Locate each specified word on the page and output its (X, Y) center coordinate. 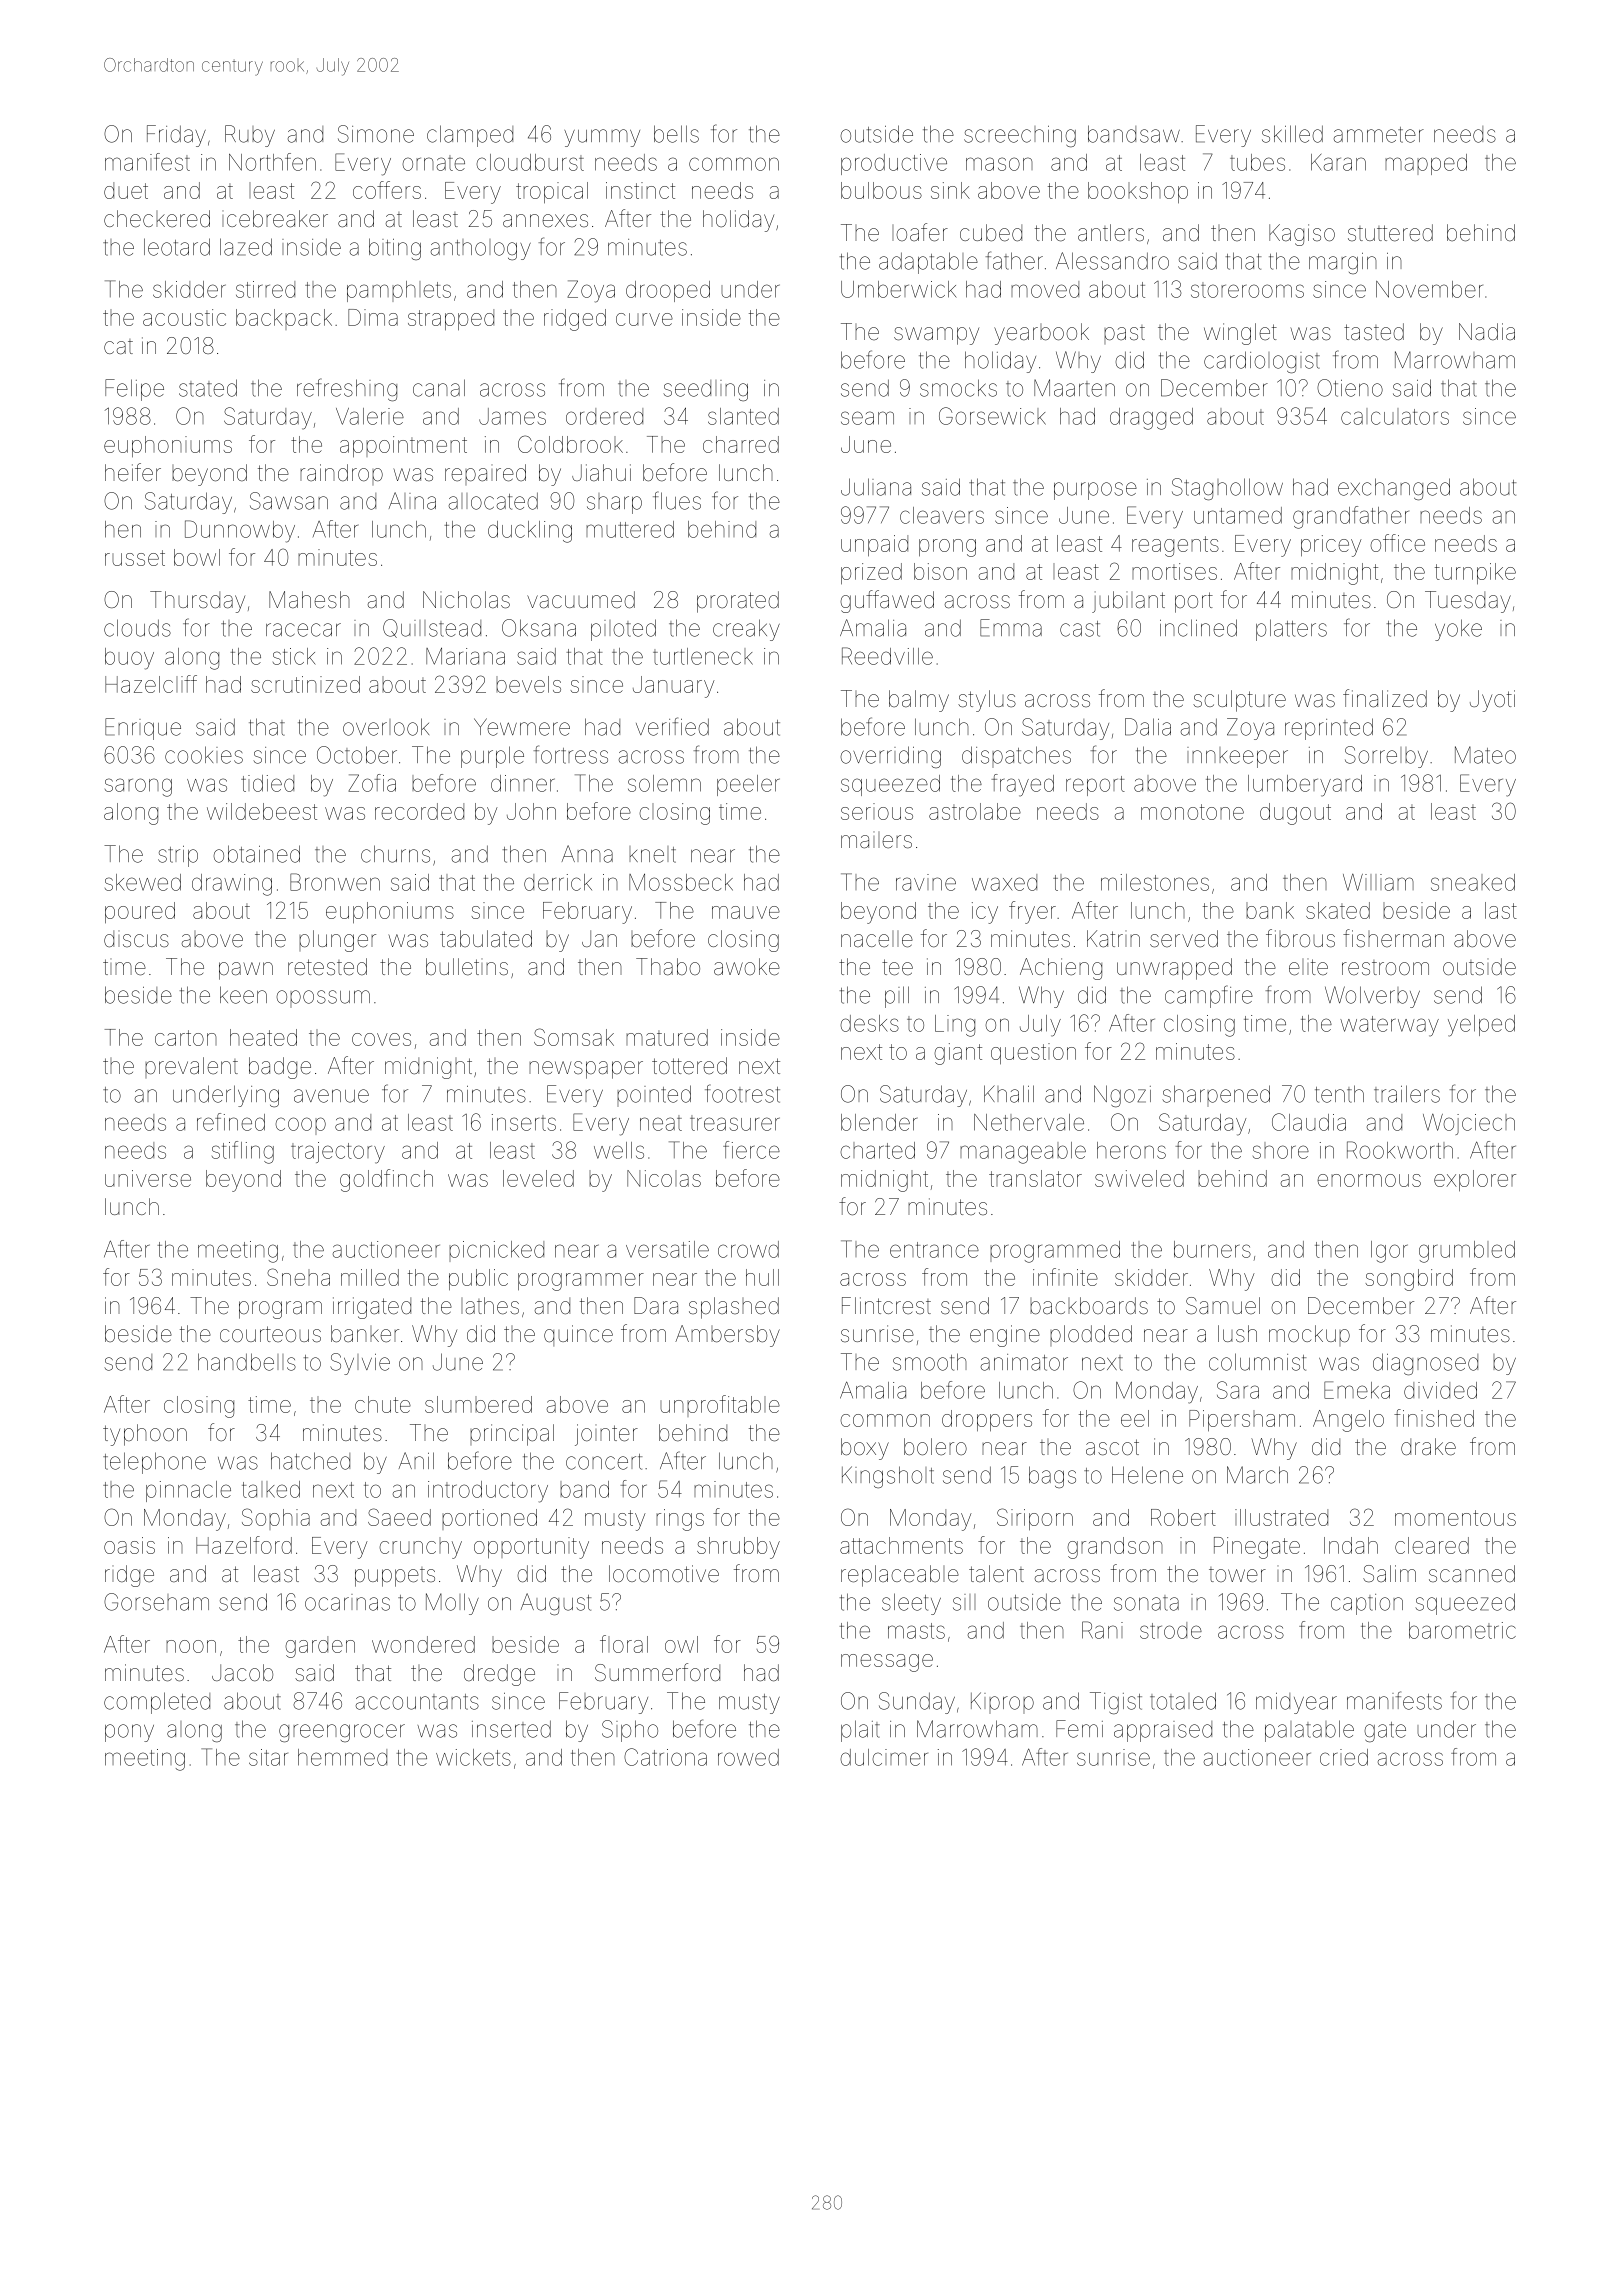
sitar (268, 1757)
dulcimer (884, 1757)
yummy (602, 138)
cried (1344, 1757)
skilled (1292, 134)
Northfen (272, 162)
